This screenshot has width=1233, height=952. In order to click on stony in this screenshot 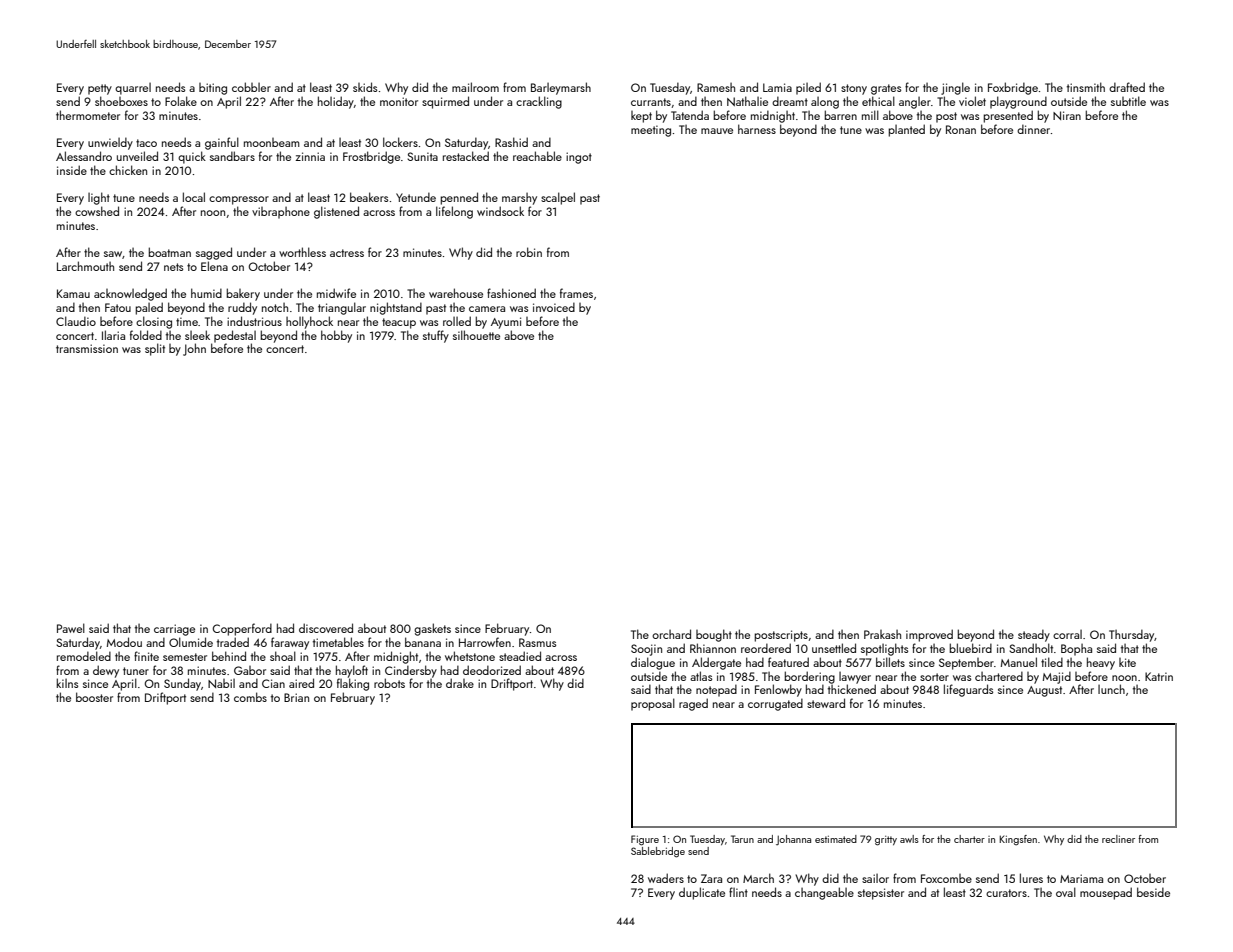, I will do `click(854, 89)`.
